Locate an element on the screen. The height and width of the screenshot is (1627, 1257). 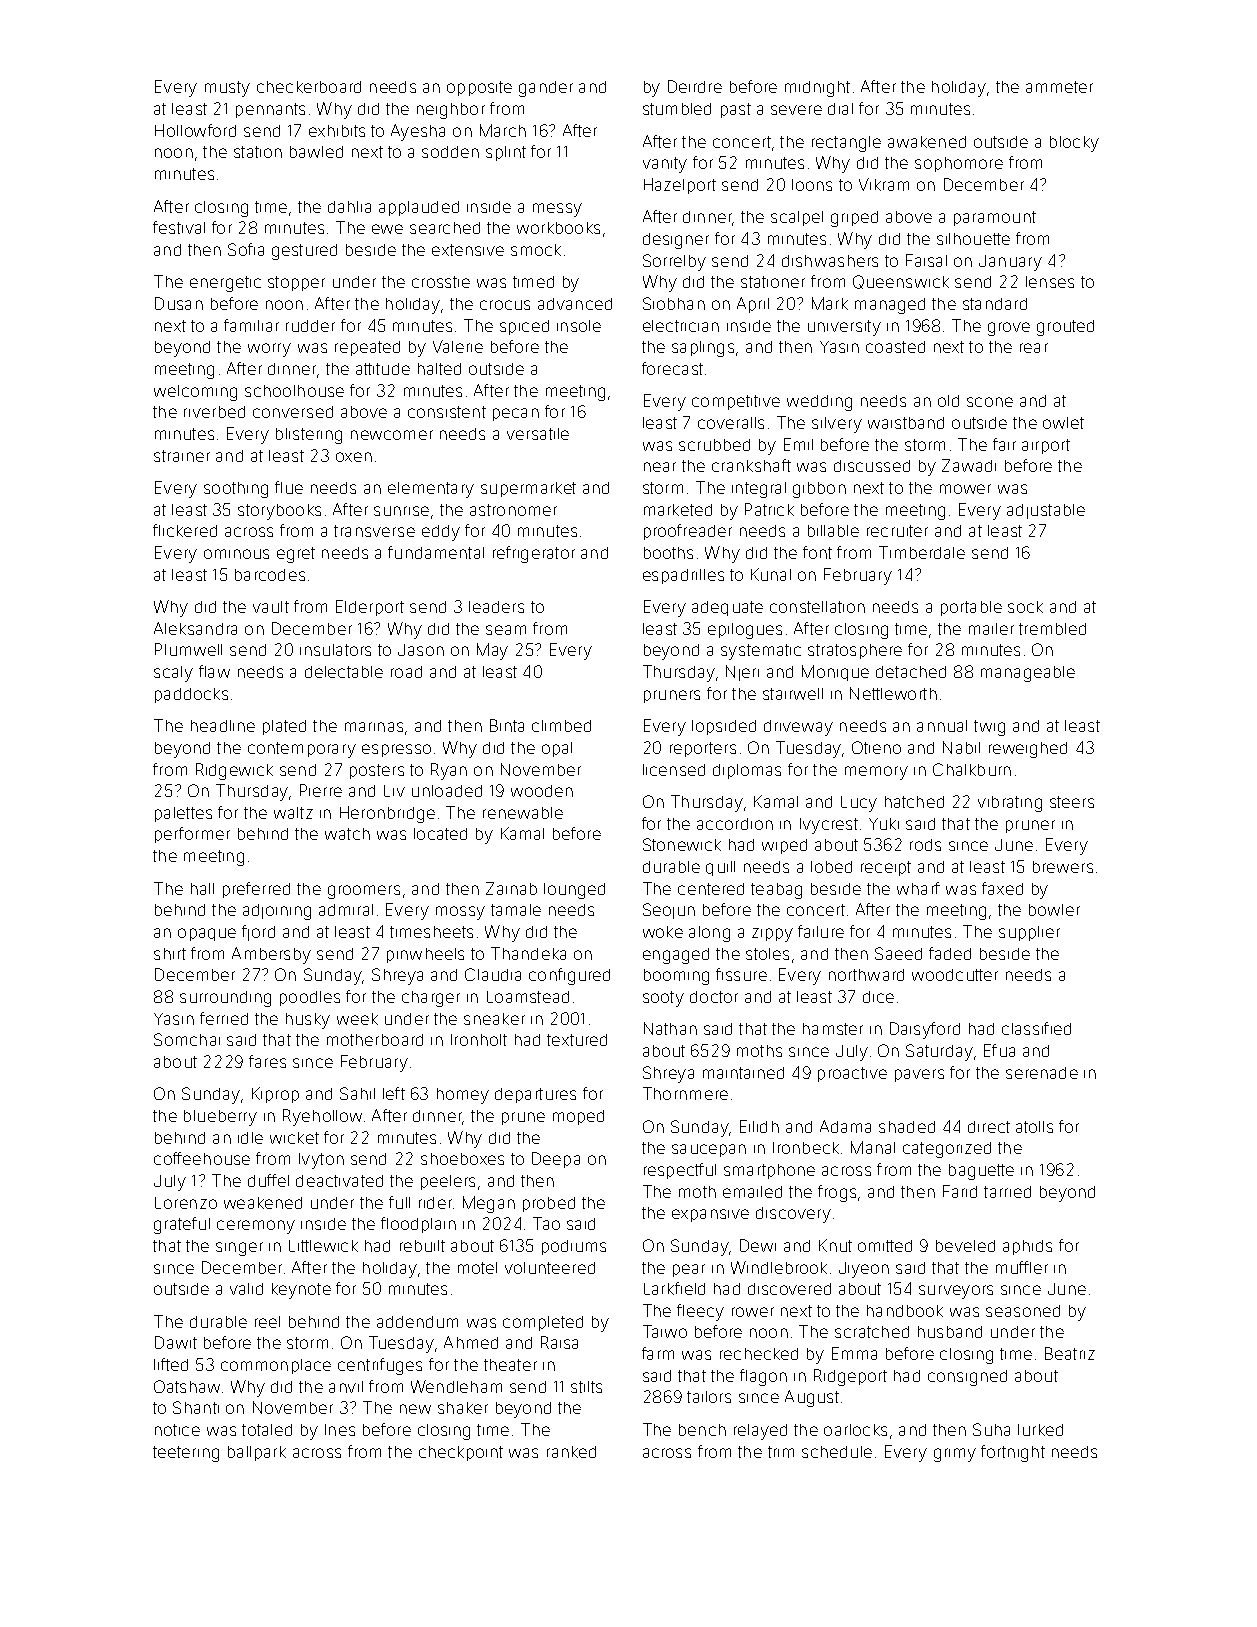
Zawadi is located at coordinates (969, 465).
